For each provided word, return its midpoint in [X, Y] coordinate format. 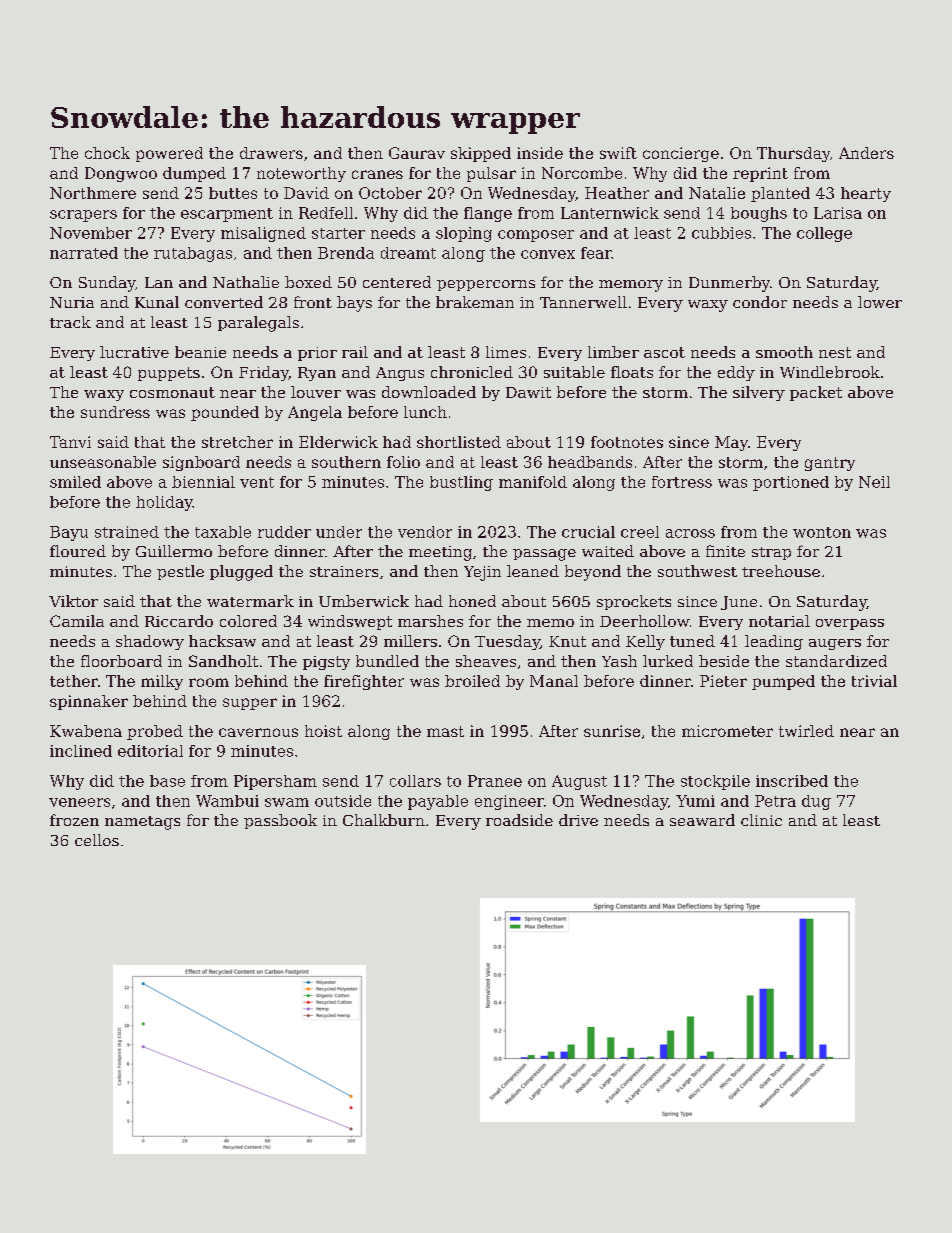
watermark [250, 601]
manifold [533, 482]
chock [107, 153]
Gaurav [417, 153]
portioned [791, 483]
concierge [681, 154]
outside [343, 801]
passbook [280, 821]
